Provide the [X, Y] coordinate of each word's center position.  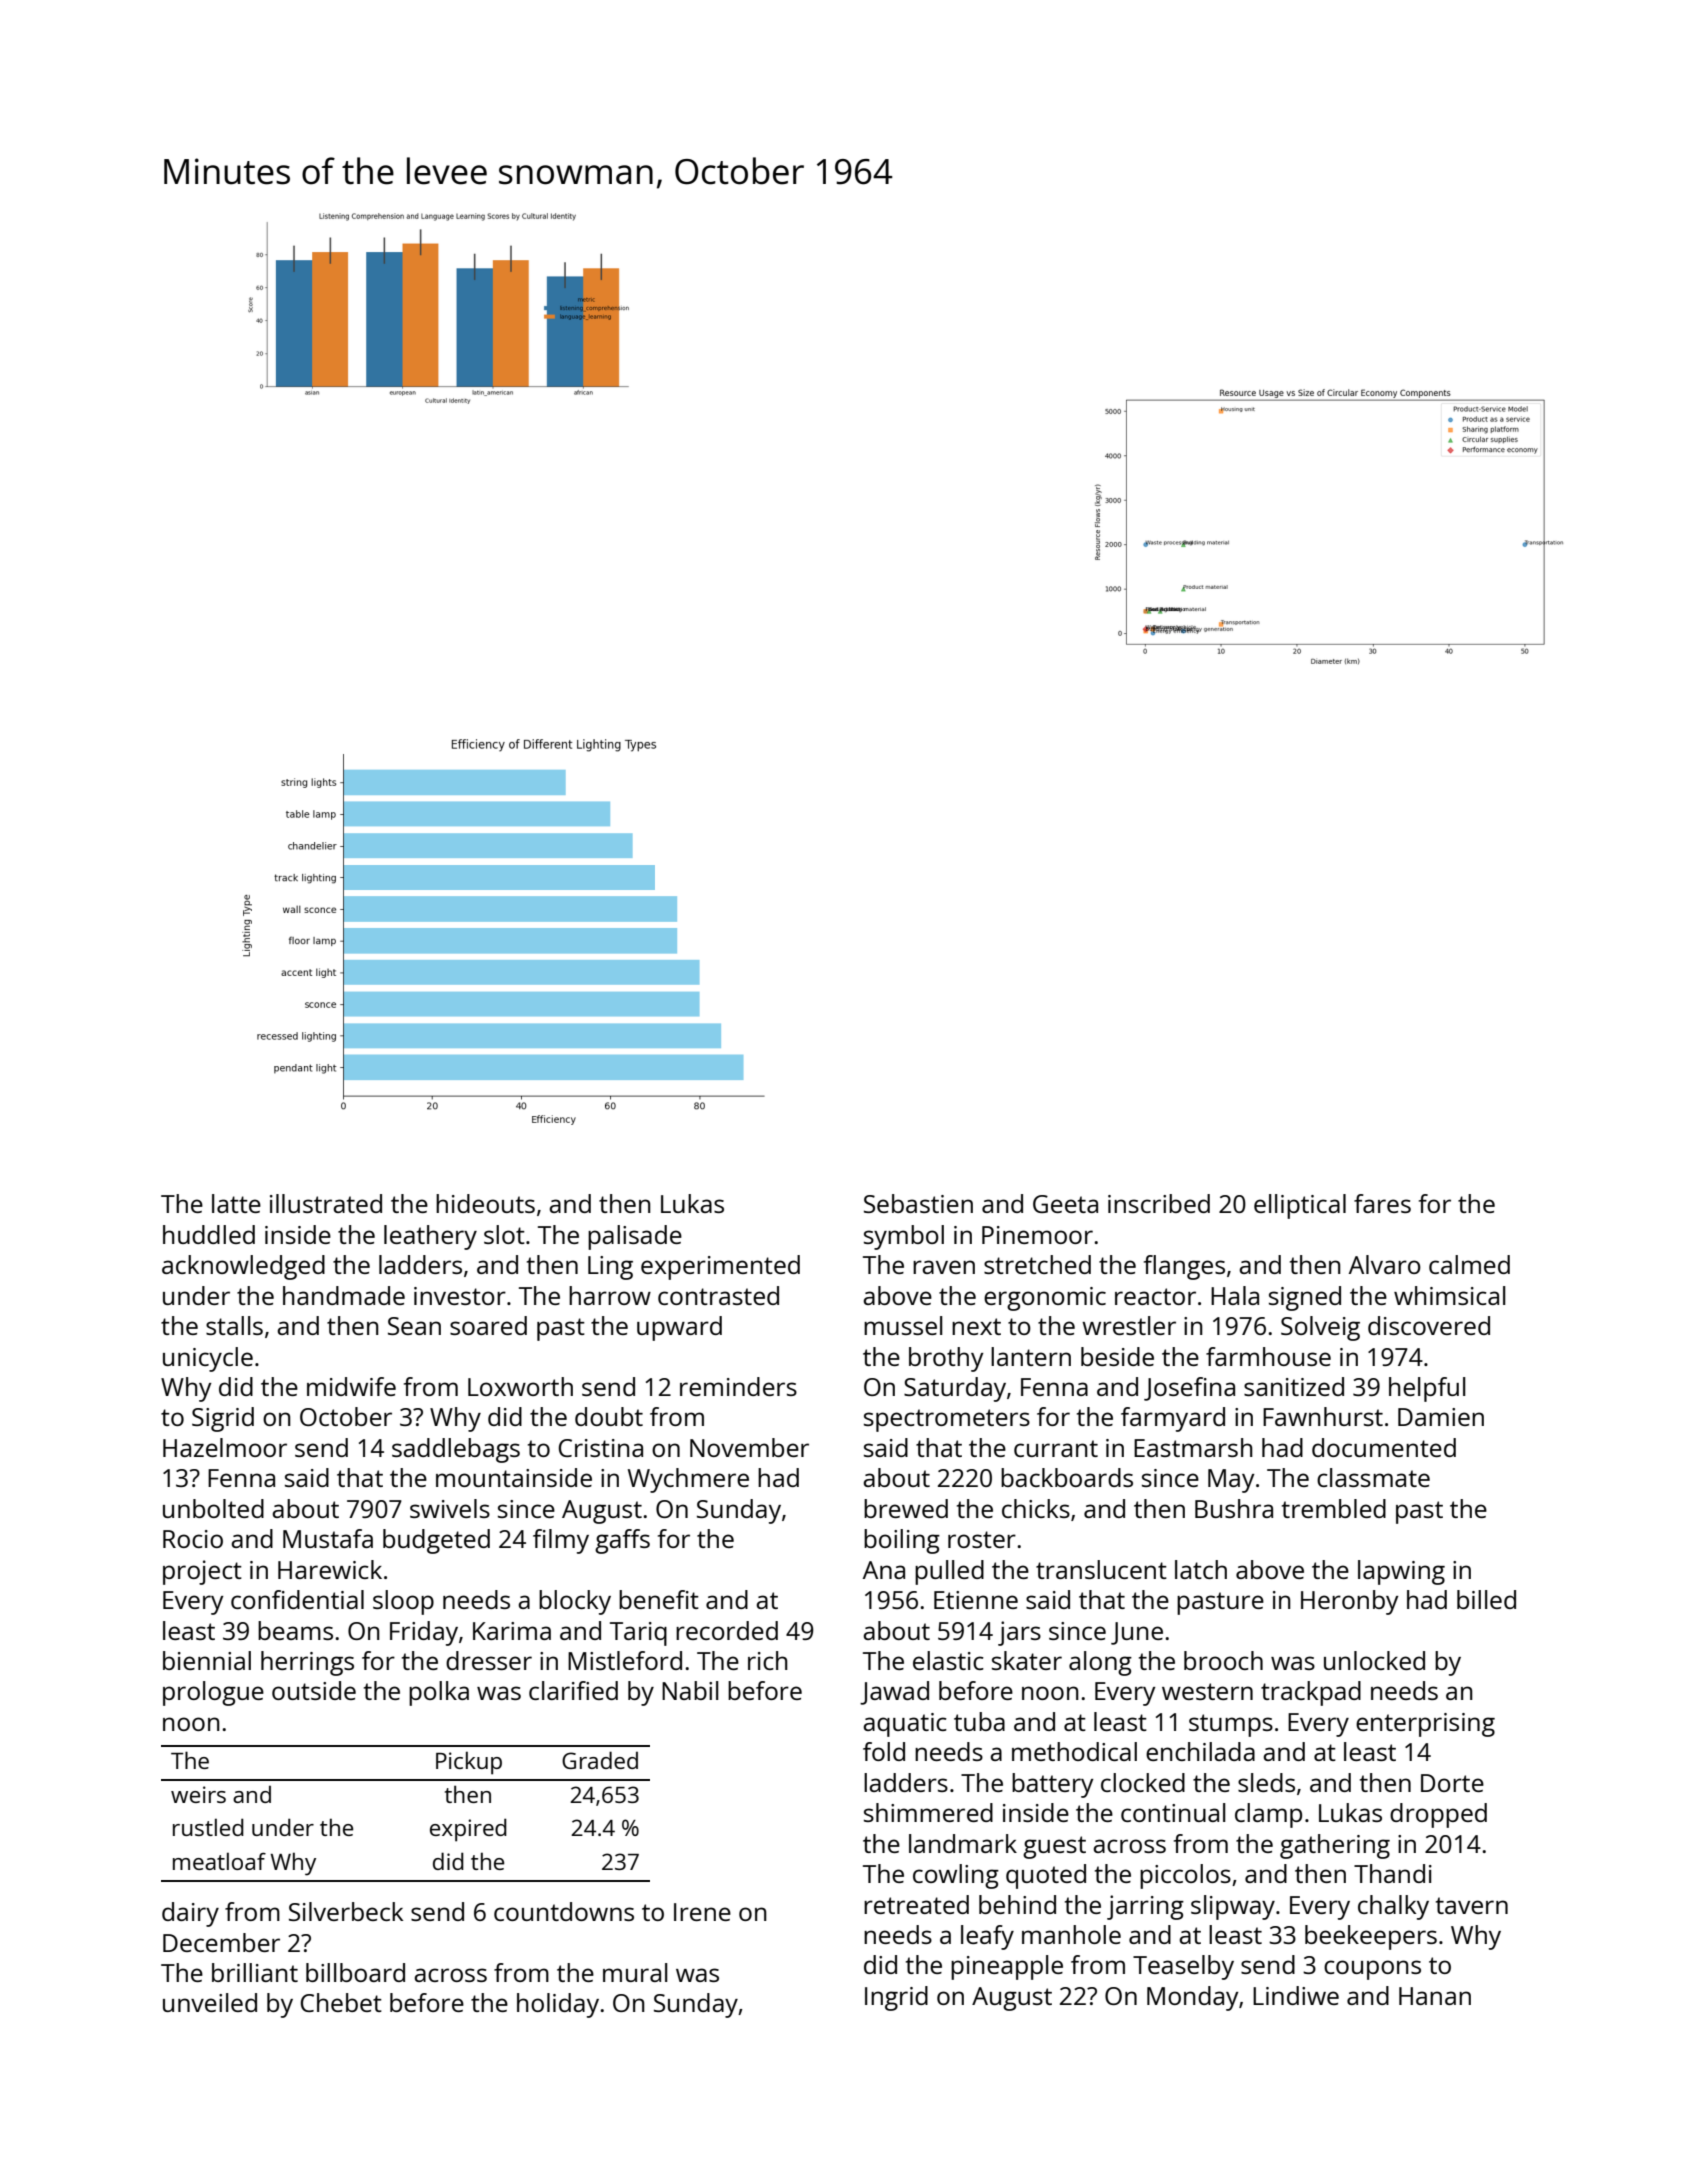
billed [1486, 1599]
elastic [948, 1660]
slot [504, 1234]
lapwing [1401, 1572]
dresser [489, 1660]
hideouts [485, 1203]
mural [635, 1972]
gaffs [622, 1541]
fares [1382, 1203]
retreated [916, 1904]
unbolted [213, 1508]
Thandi [1393, 1873]
